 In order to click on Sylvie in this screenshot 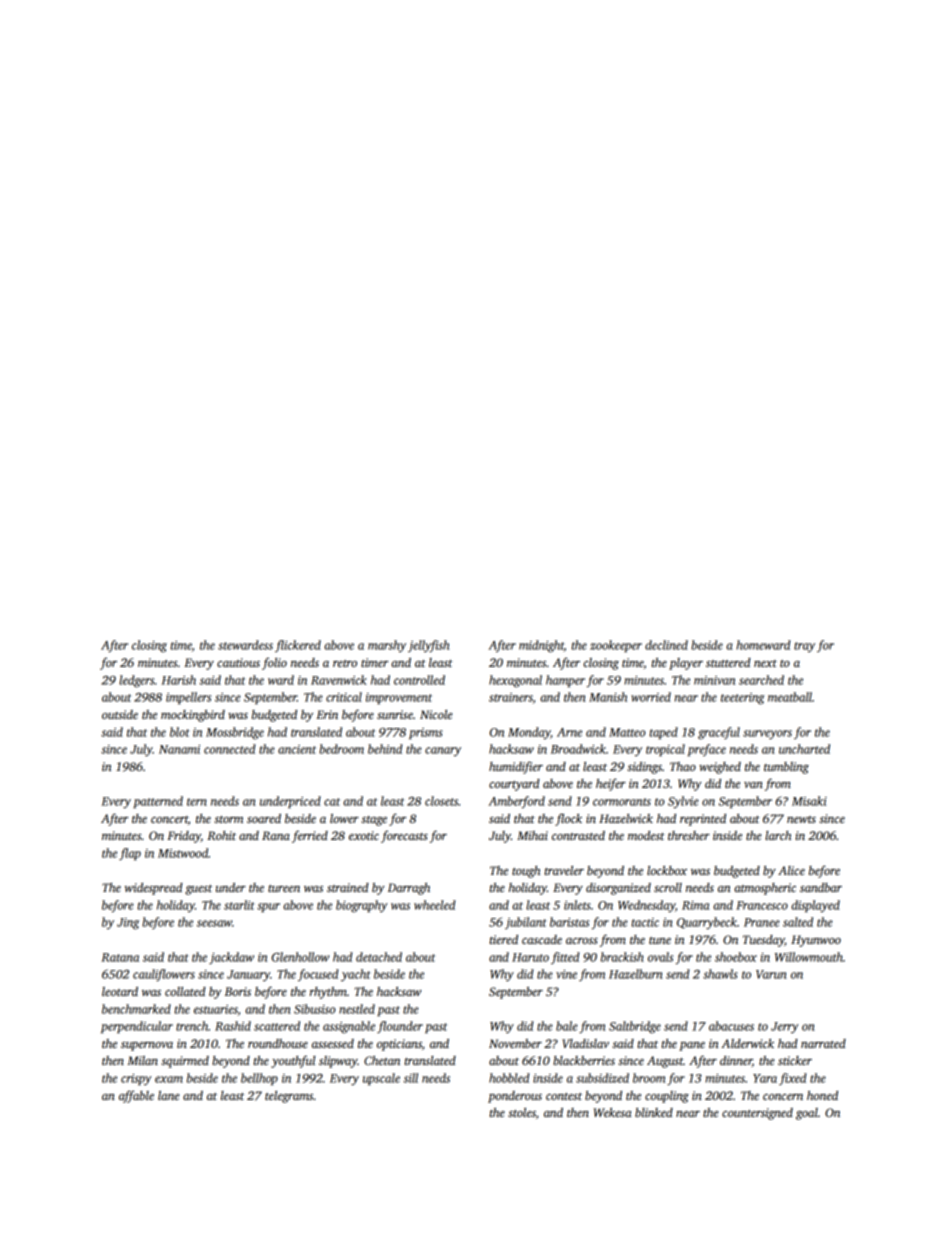, I will do `click(683, 802)`.
